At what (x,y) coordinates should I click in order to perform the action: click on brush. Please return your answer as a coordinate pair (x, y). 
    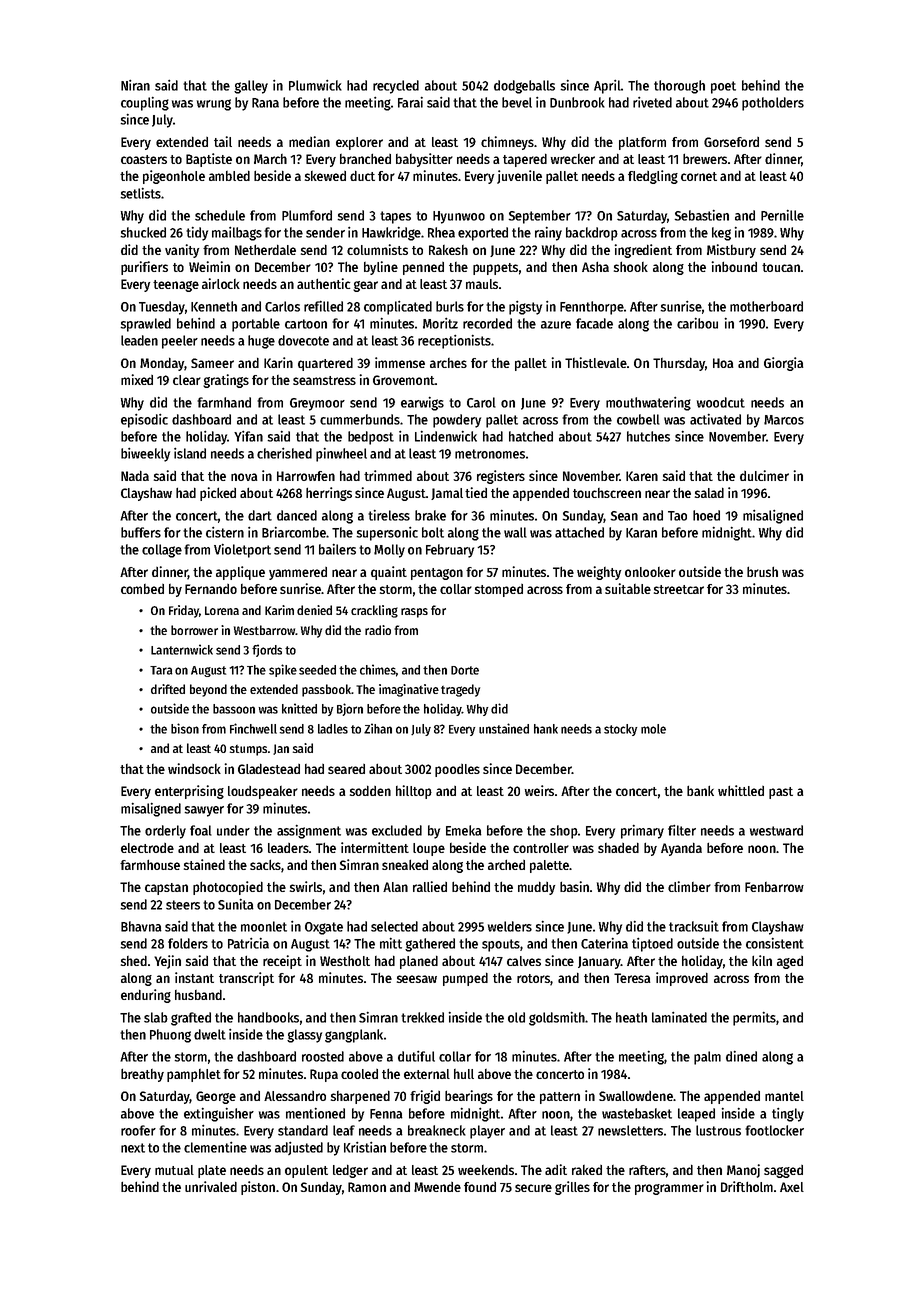
    Looking at the image, I should click on (762, 571).
